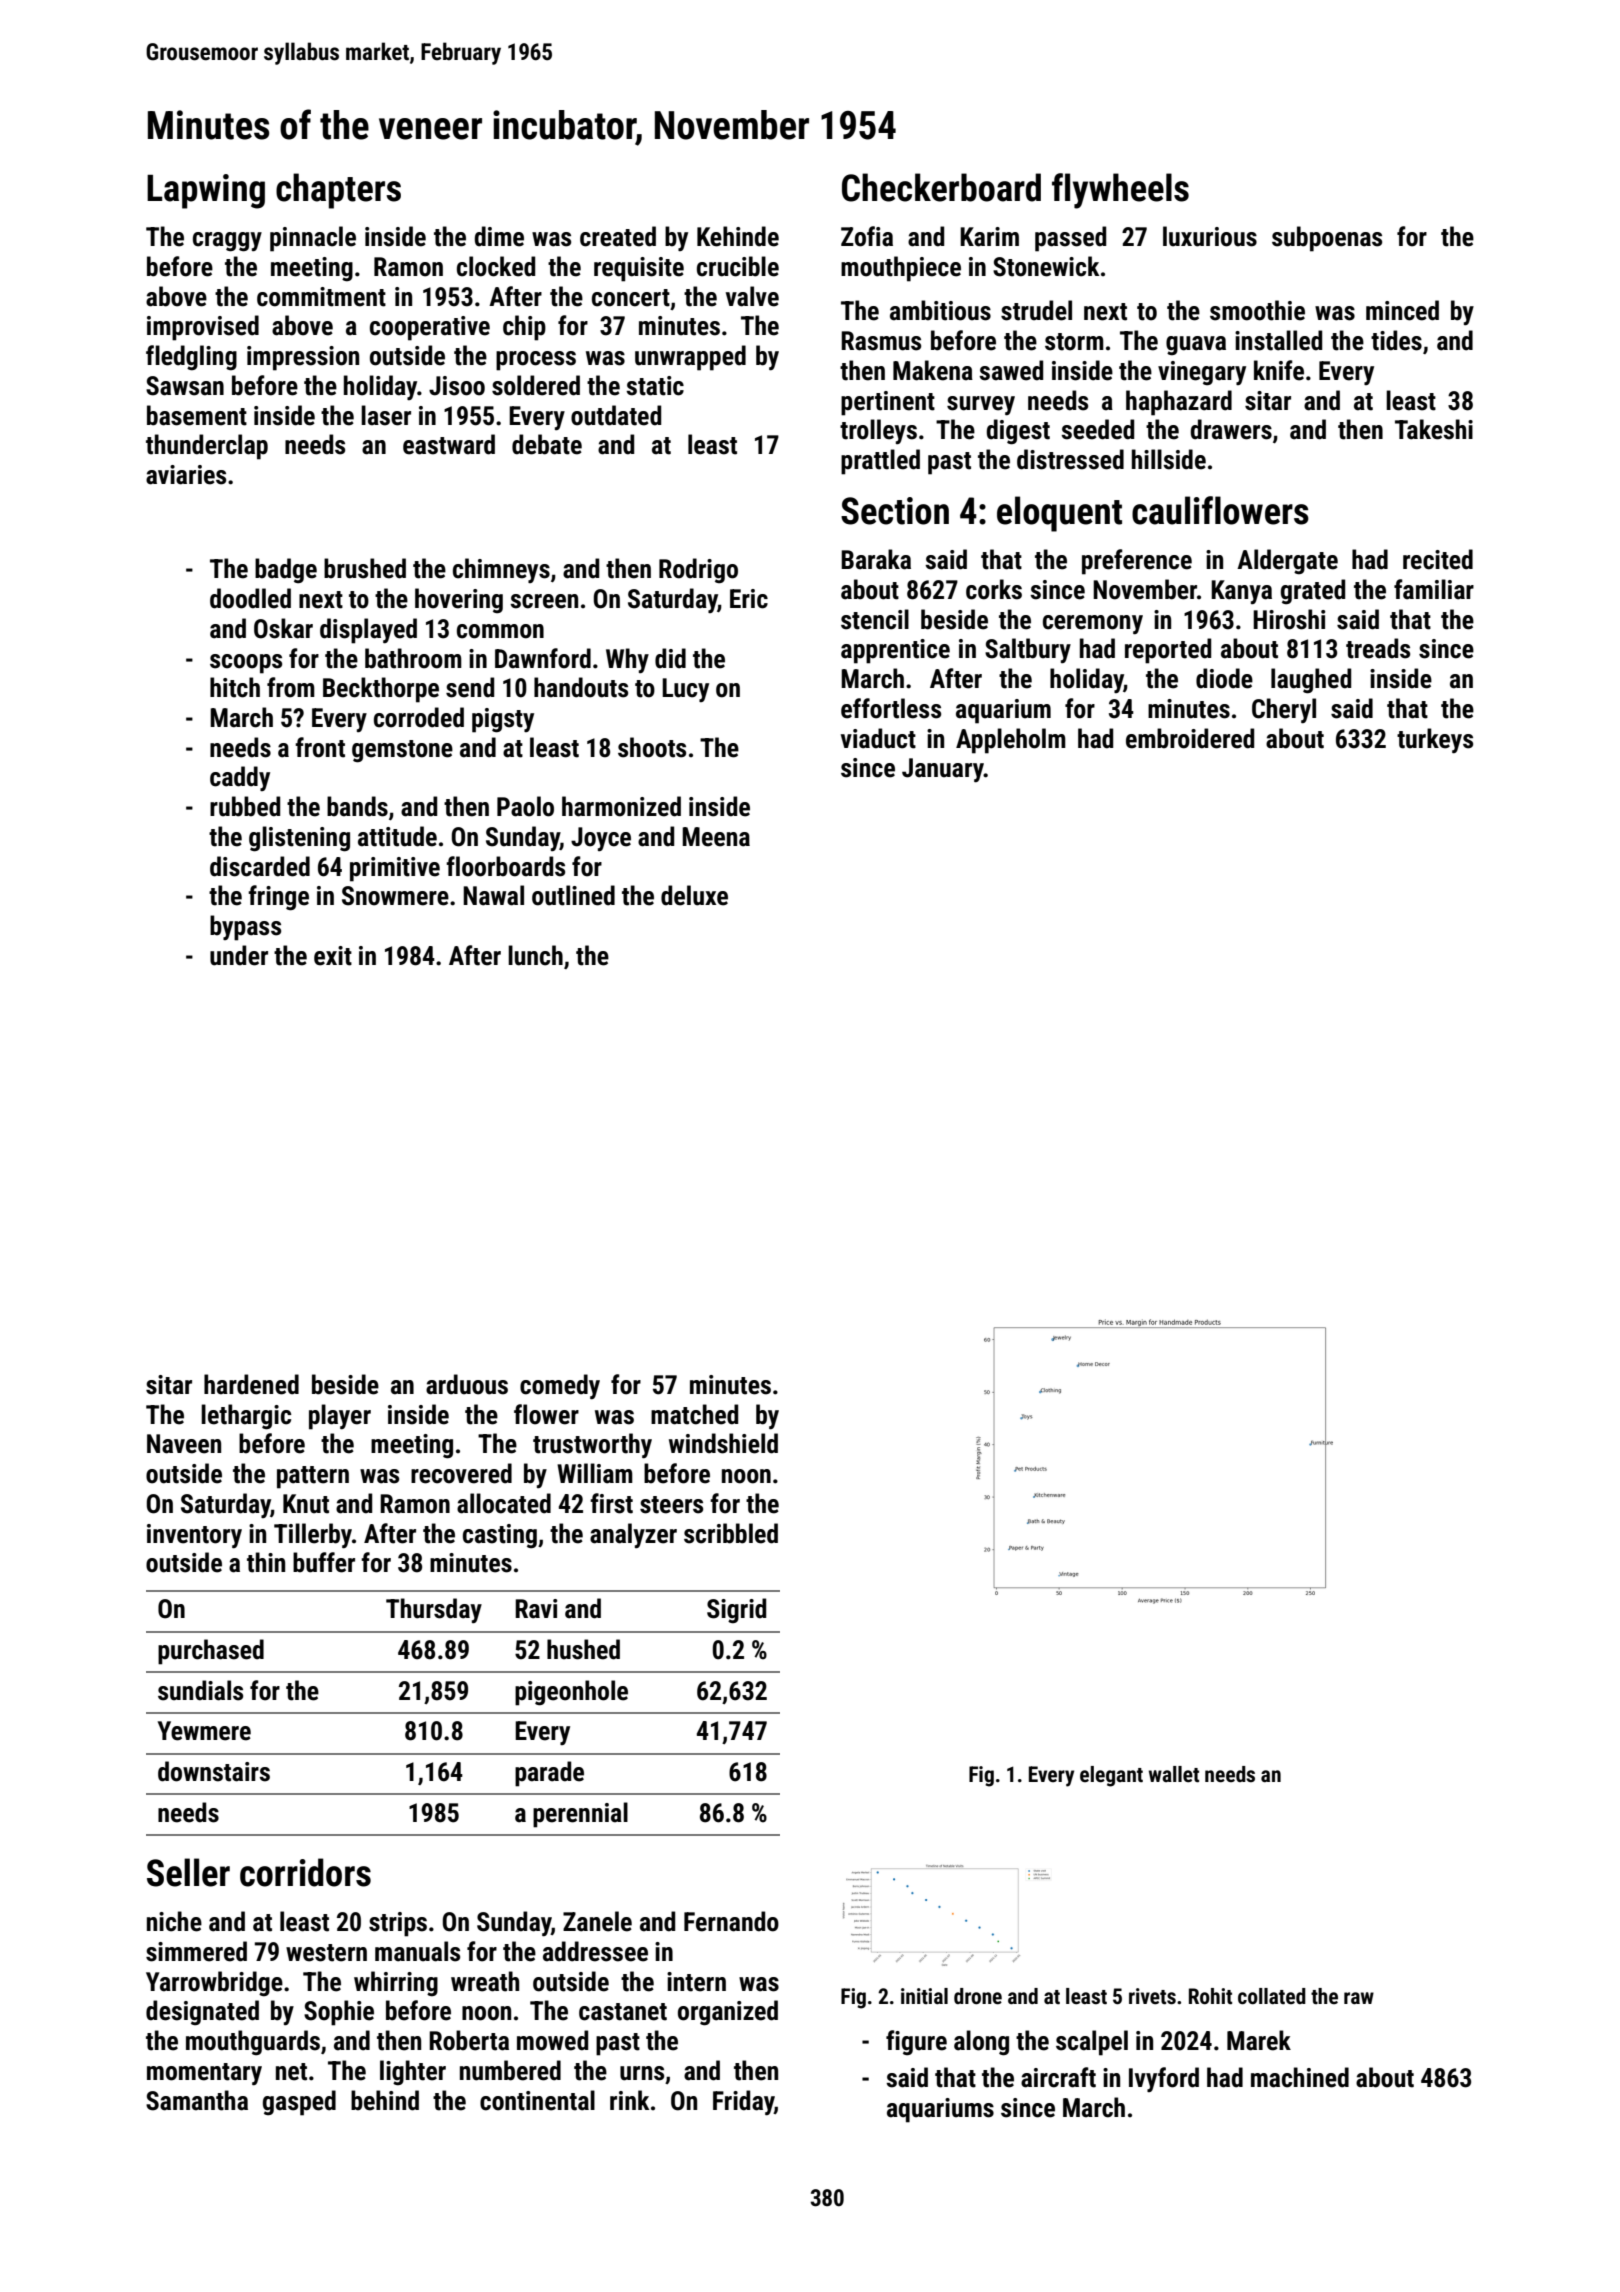 The height and width of the screenshot is (2292, 1620). What do you see at coordinates (1272, 1996) in the screenshot?
I see `collated` at bounding box center [1272, 1996].
